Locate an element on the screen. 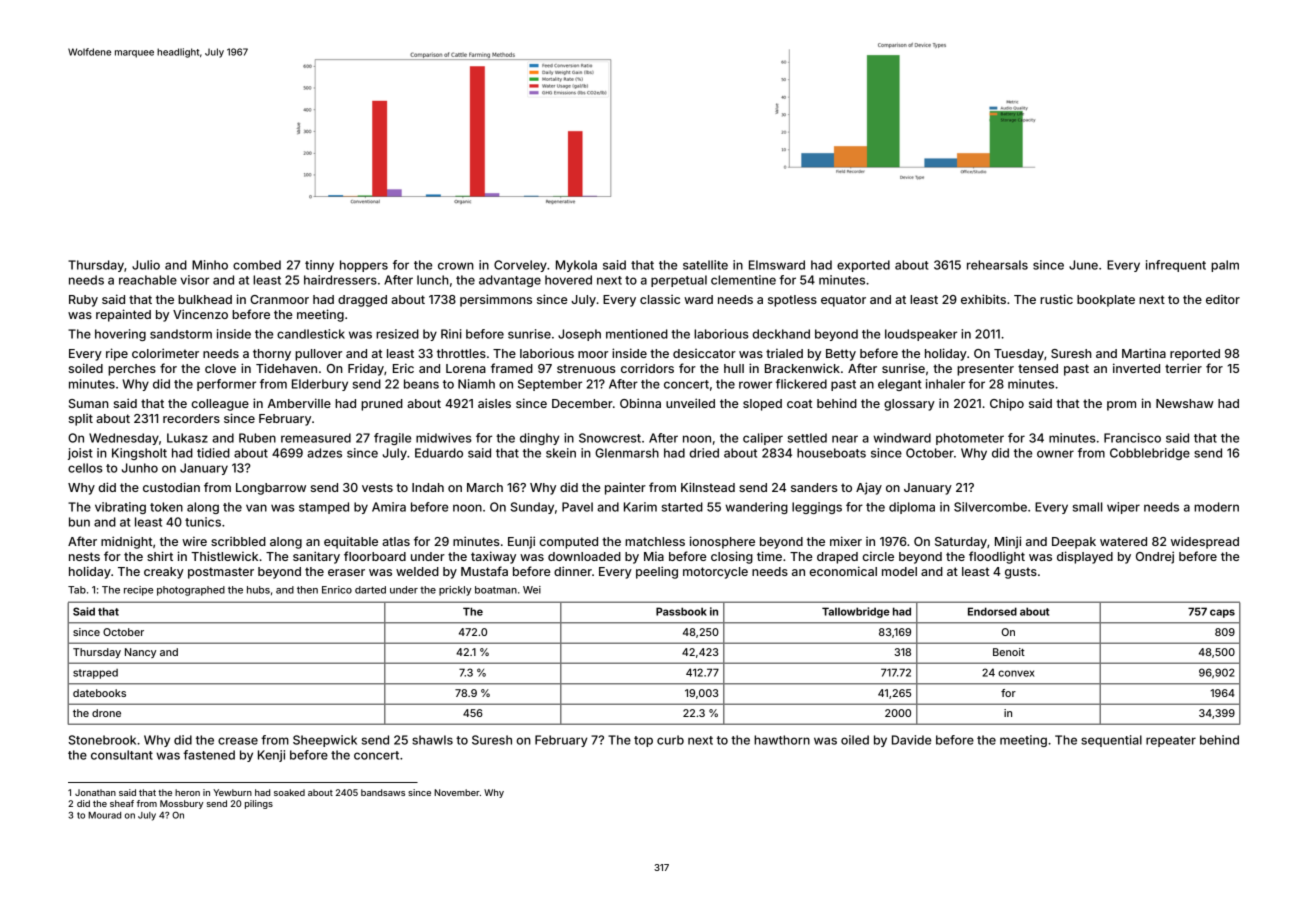 Image resolution: width=1308 pixels, height=924 pixels. bun is located at coordinates (79, 522).
